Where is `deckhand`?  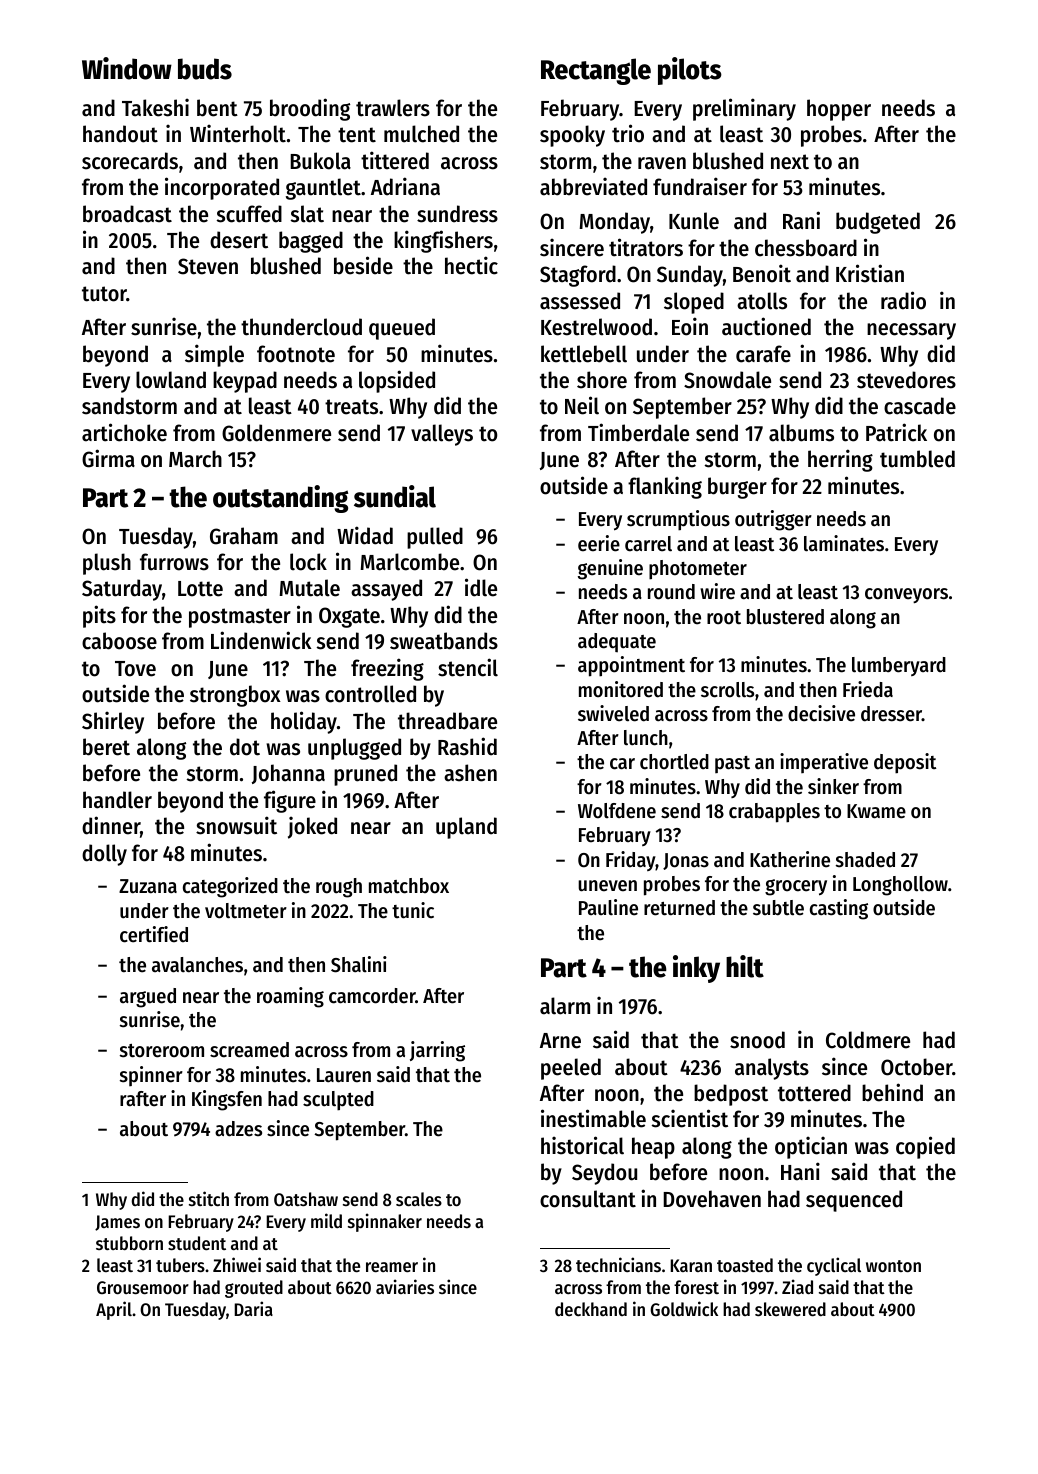
deckhand is located at coordinates (591, 1309).
